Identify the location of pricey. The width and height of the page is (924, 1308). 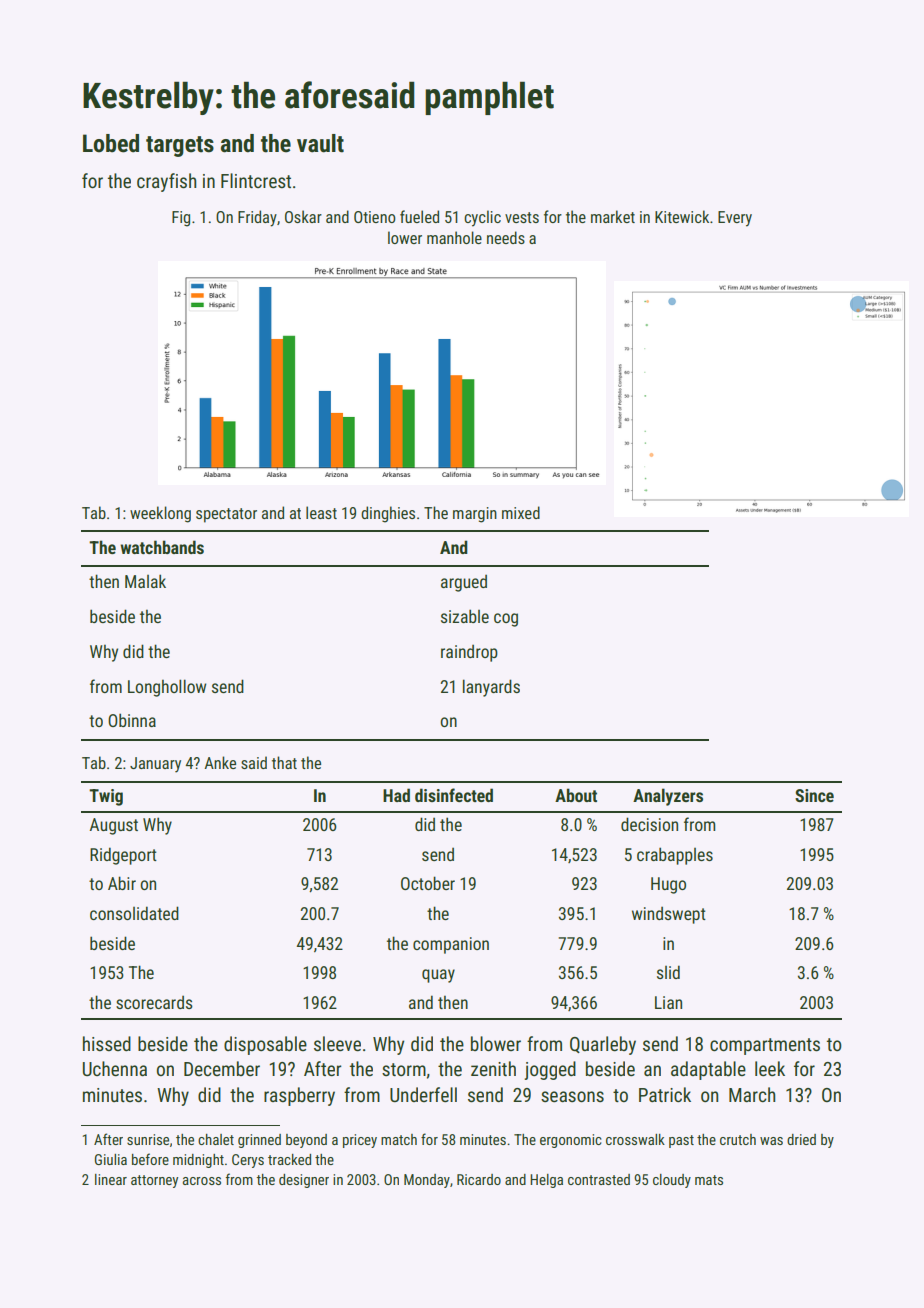
(360, 1141).
